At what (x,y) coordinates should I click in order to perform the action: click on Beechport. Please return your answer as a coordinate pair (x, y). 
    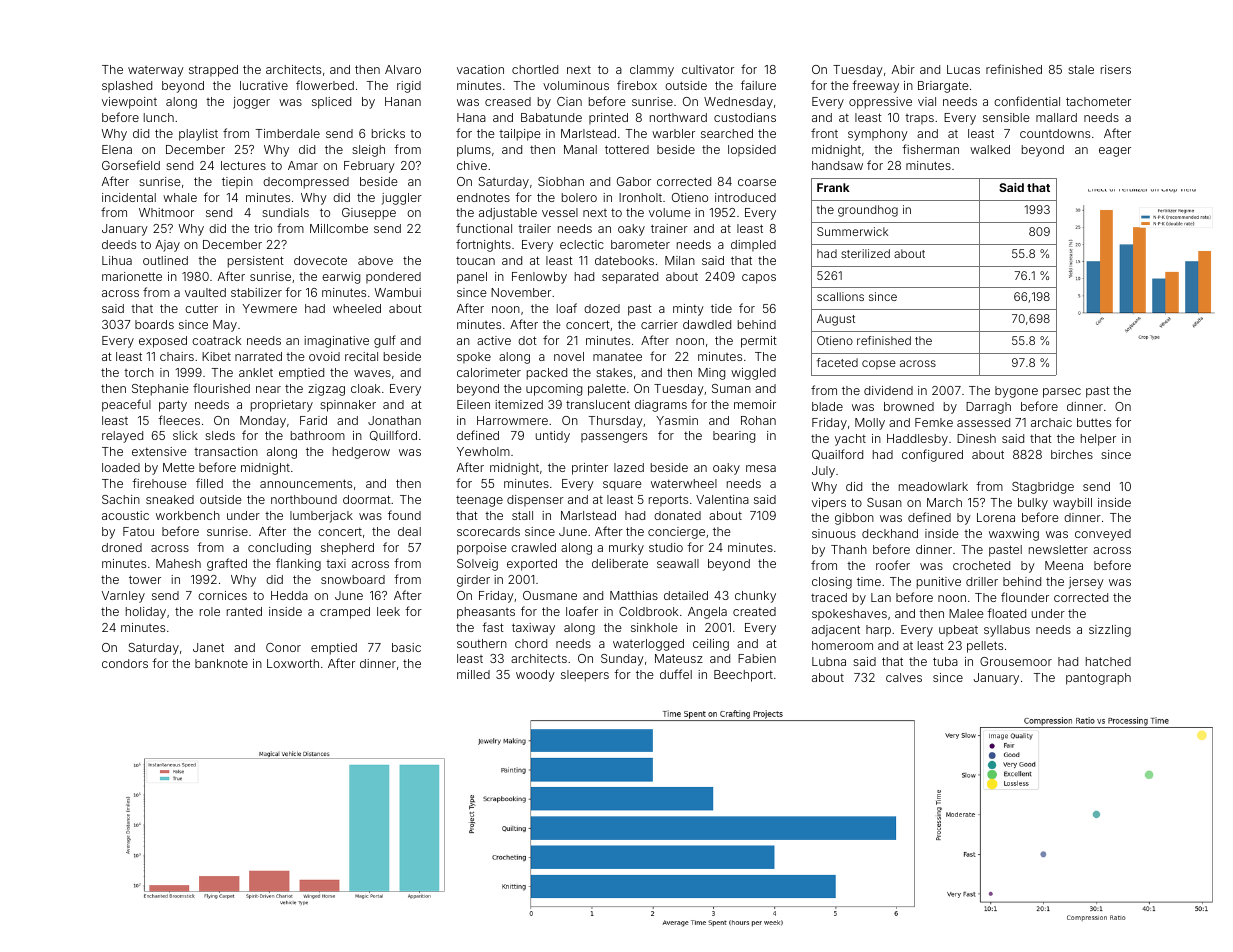
    Looking at the image, I should click on (743, 676).
